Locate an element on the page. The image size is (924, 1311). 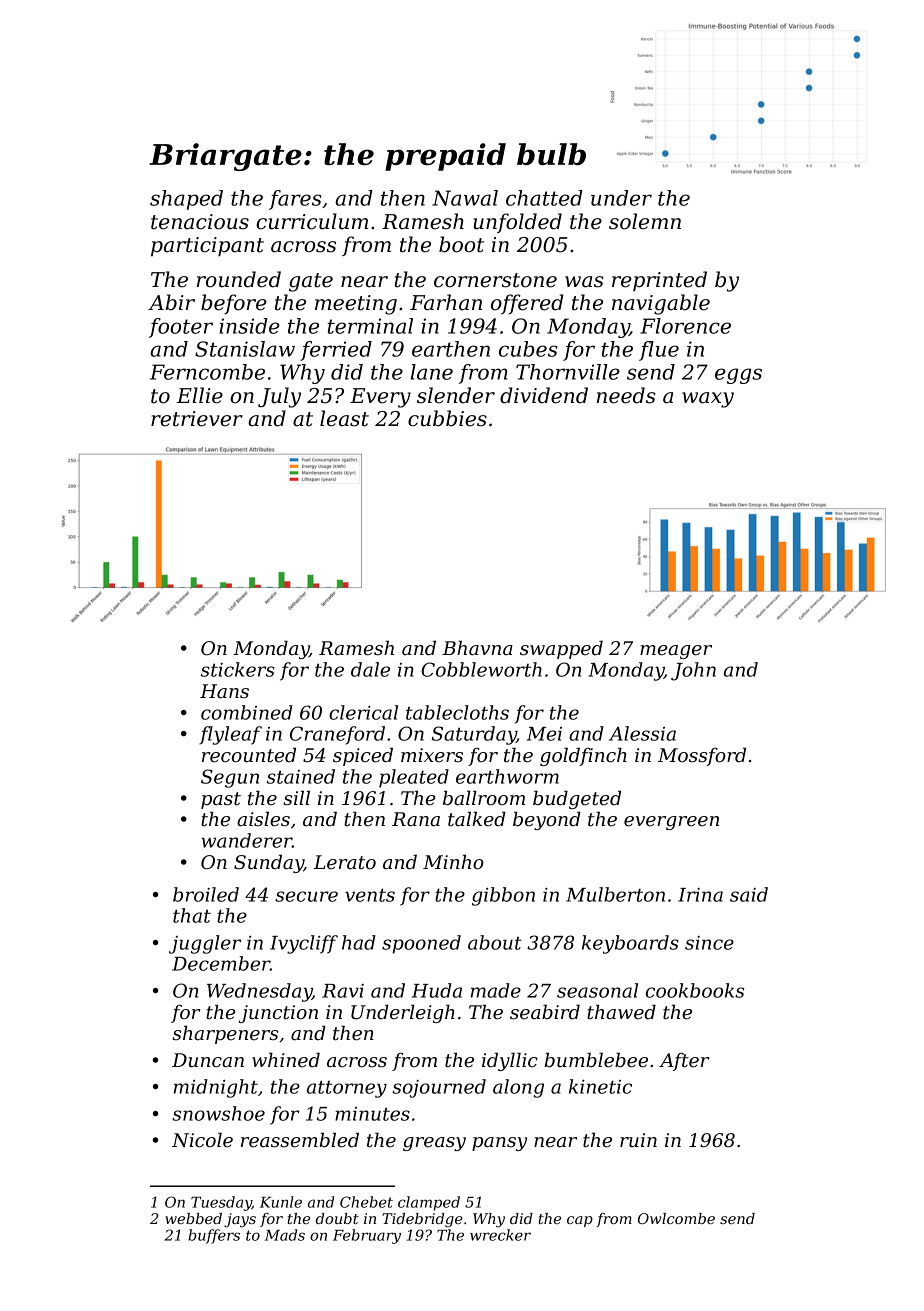
curriculum is located at coordinates (312, 221).
